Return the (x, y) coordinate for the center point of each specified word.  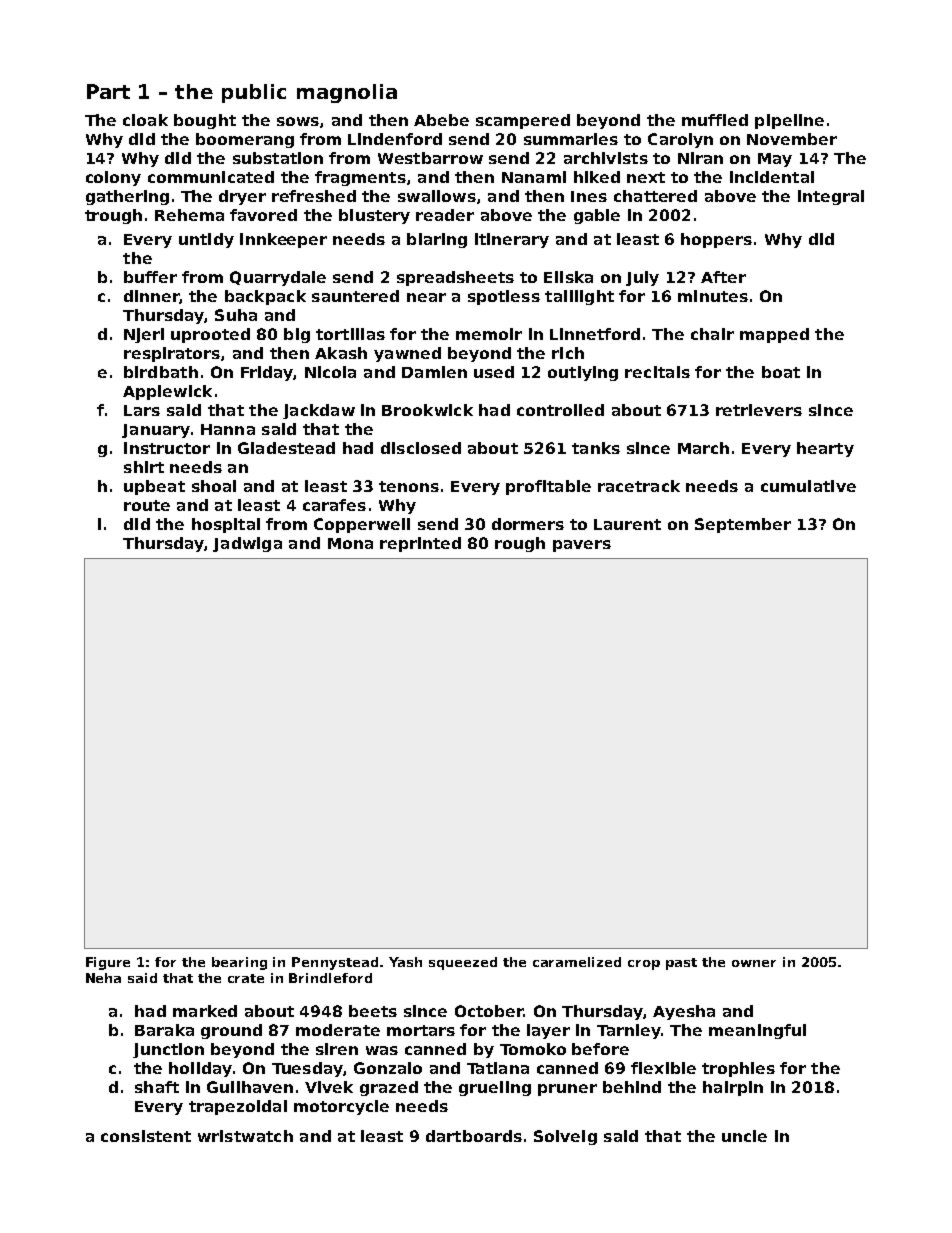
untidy (206, 240)
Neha (103, 978)
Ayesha (684, 1012)
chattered (655, 196)
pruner (567, 1090)
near (426, 297)
